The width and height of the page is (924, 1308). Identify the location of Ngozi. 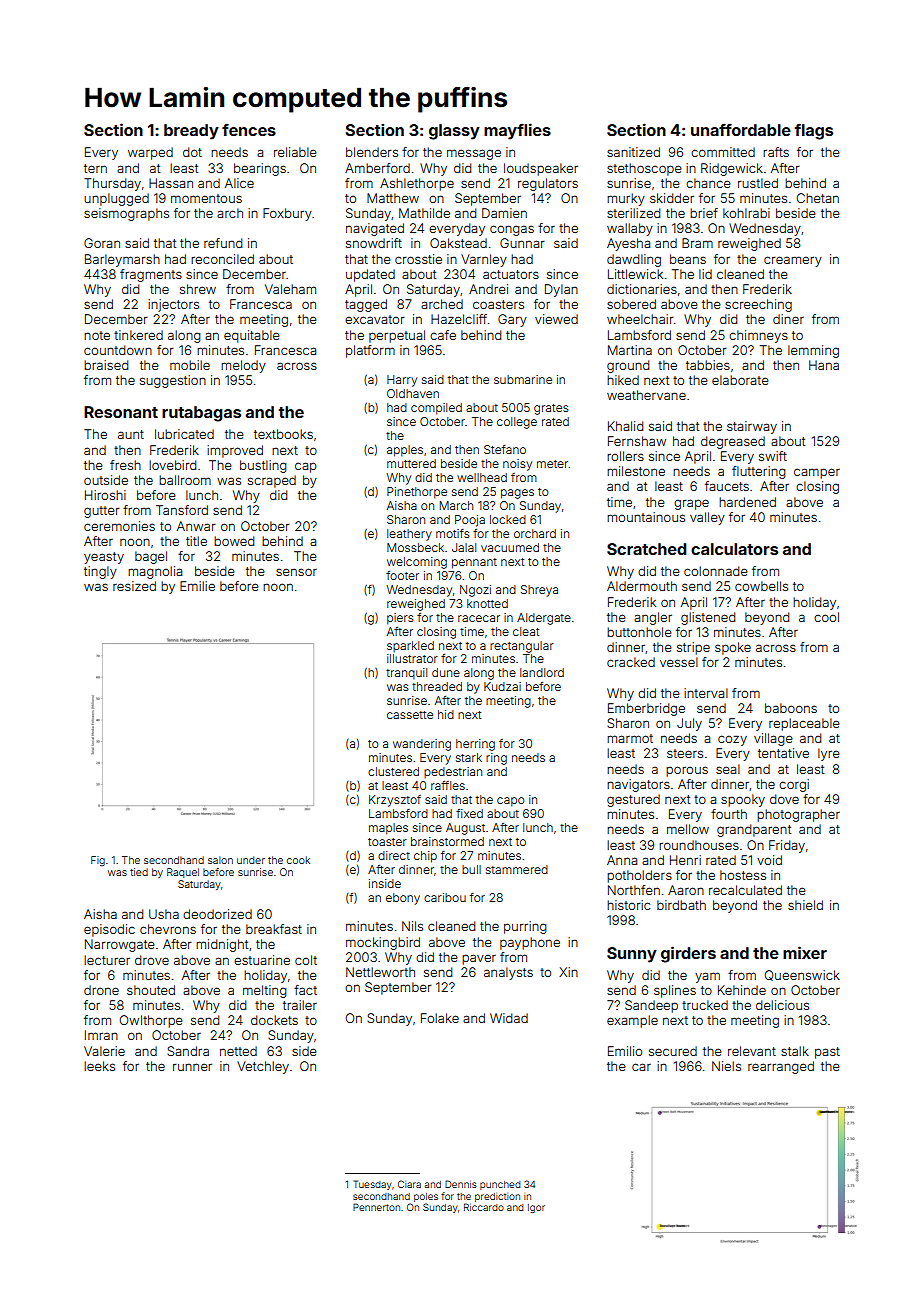
(475, 591).
